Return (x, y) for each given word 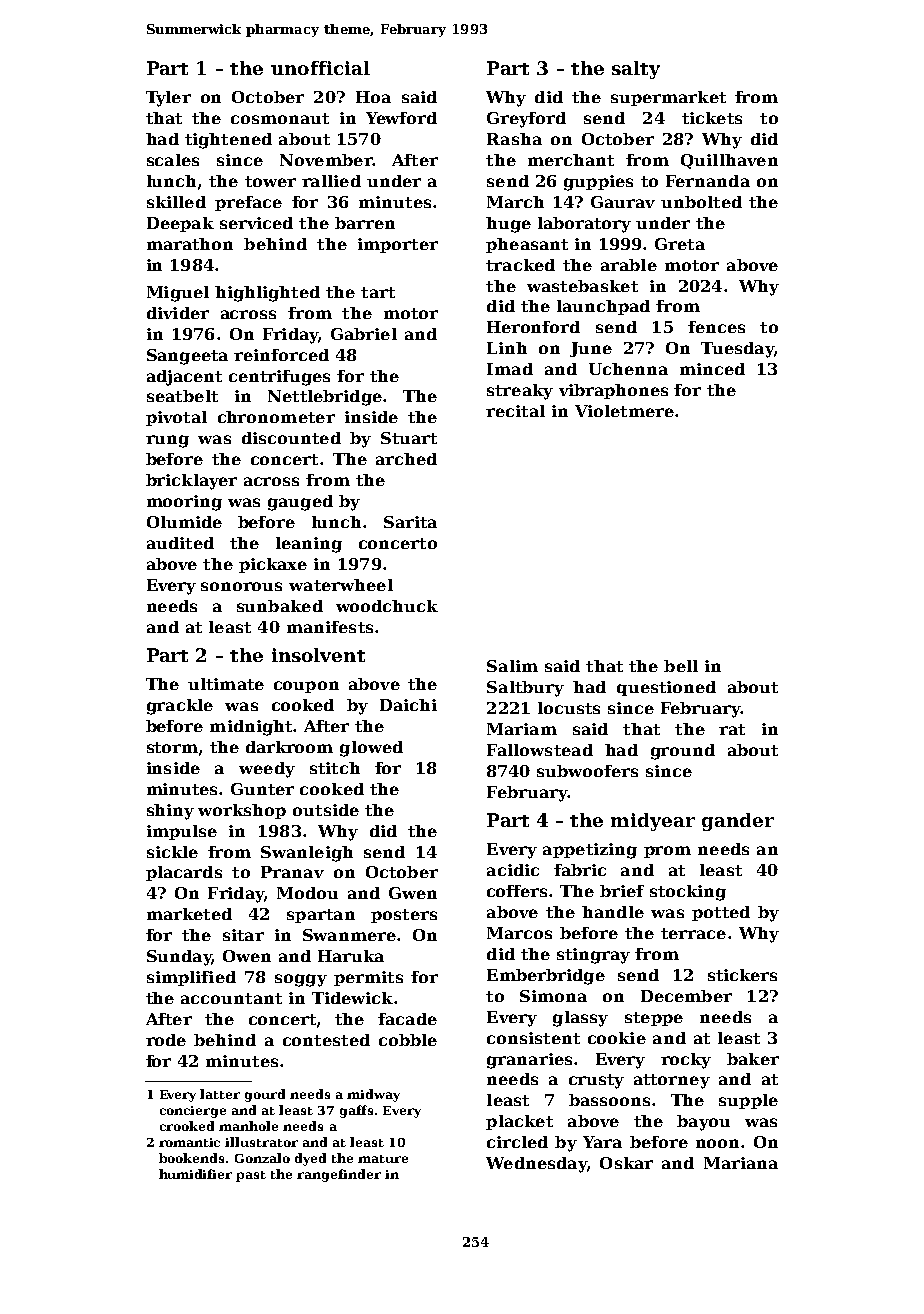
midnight (251, 728)
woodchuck (387, 606)
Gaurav (623, 202)
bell (681, 666)
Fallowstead (540, 750)
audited (180, 543)
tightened (228, 141)
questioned (666, 688)
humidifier (195, 1174)
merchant (571, 160)
